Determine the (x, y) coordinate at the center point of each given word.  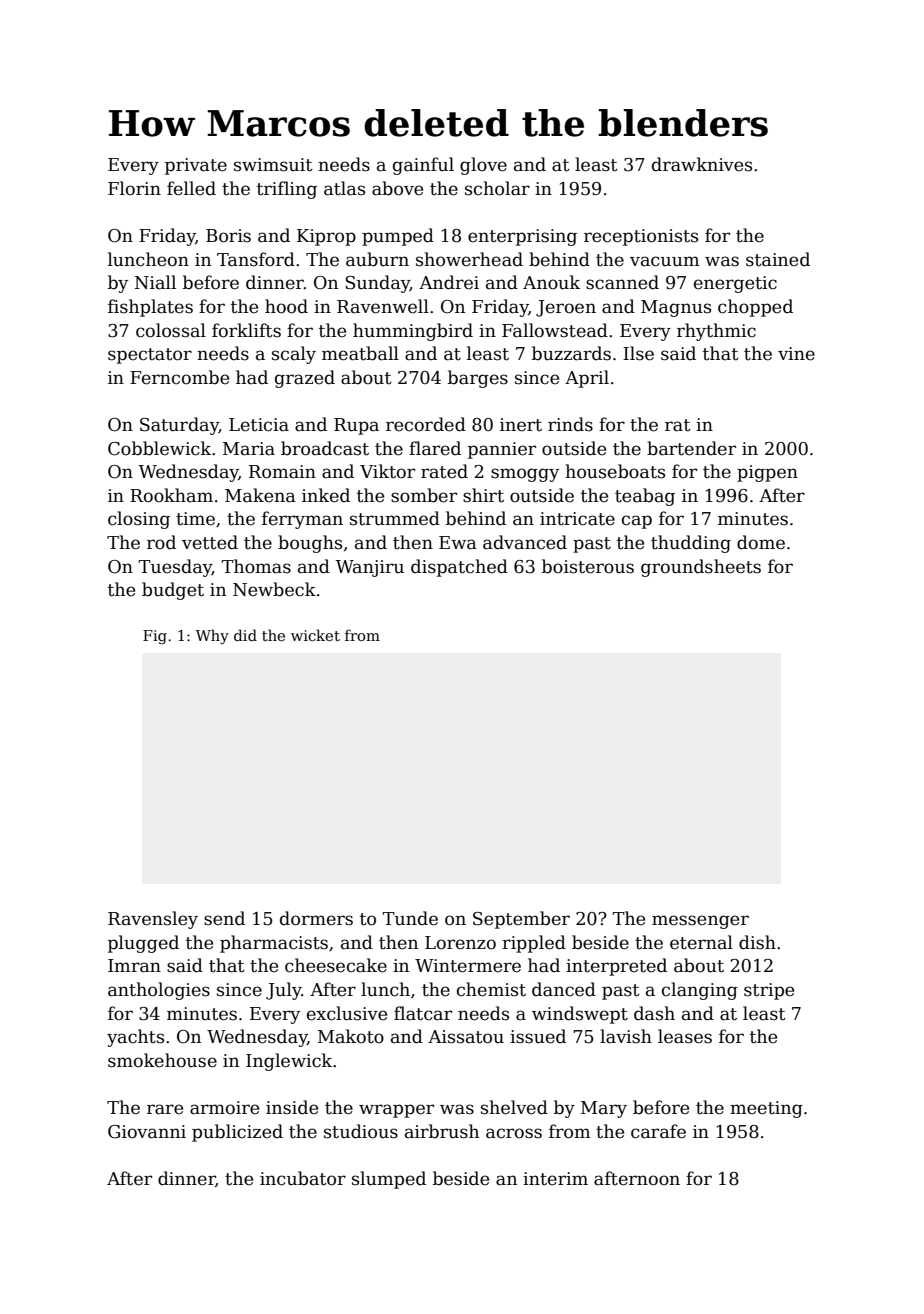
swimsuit (273, 165)
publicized (237, 1133)
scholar (497, 188)
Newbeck (274, 589)
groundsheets (701, 568)
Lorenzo (460, 943)
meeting (766, 1109)
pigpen (767, 473)
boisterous (588, 566)
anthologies (159, 991)
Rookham (171, 495)
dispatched (459, 568)
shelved (514, 1107)
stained (778, 259)
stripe (769, 991)
